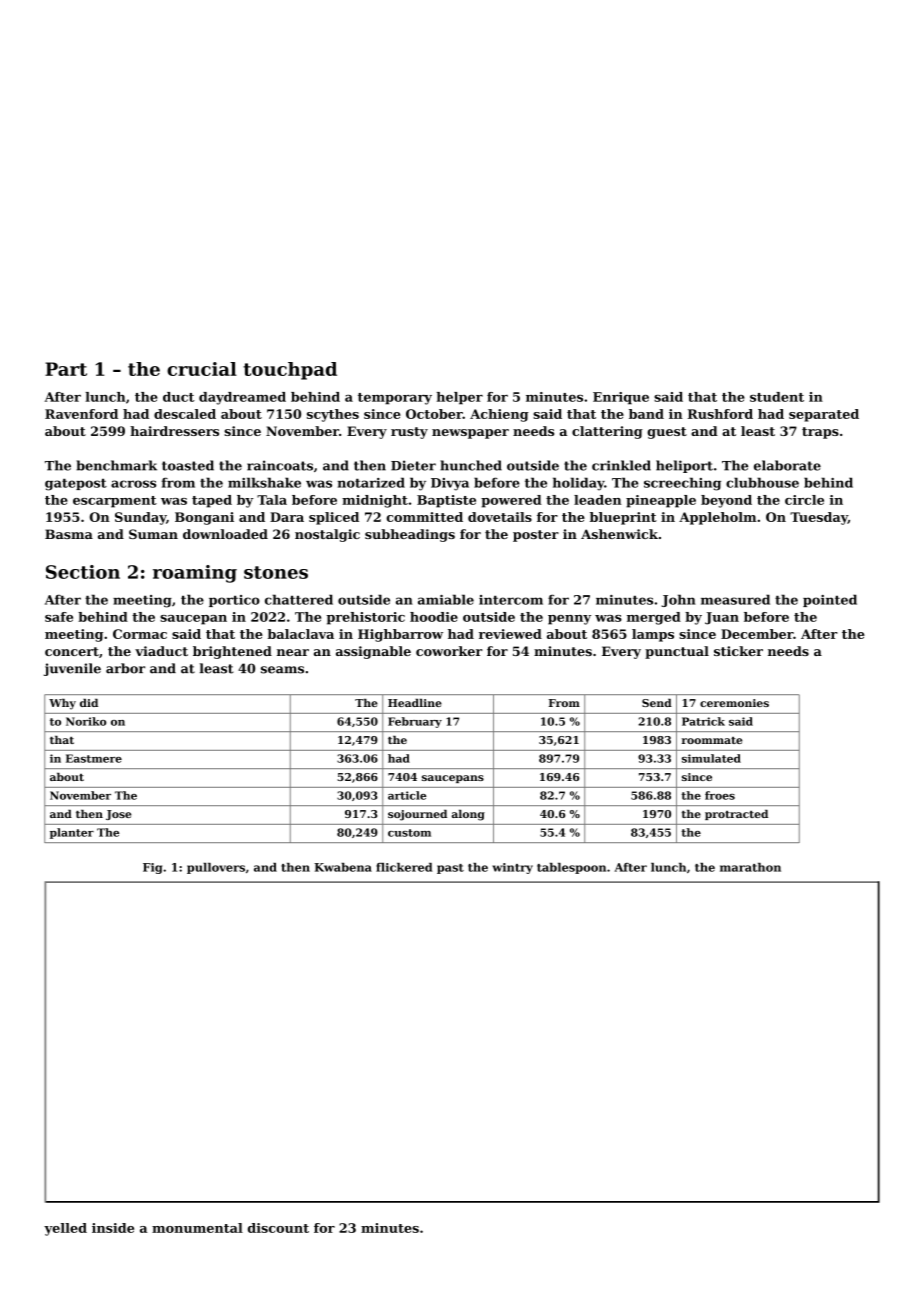 This screenshot has width=924, height=1308. Describe the element at coordinates (197, 1228) in the screenshot. I see `monumental` at that location.
